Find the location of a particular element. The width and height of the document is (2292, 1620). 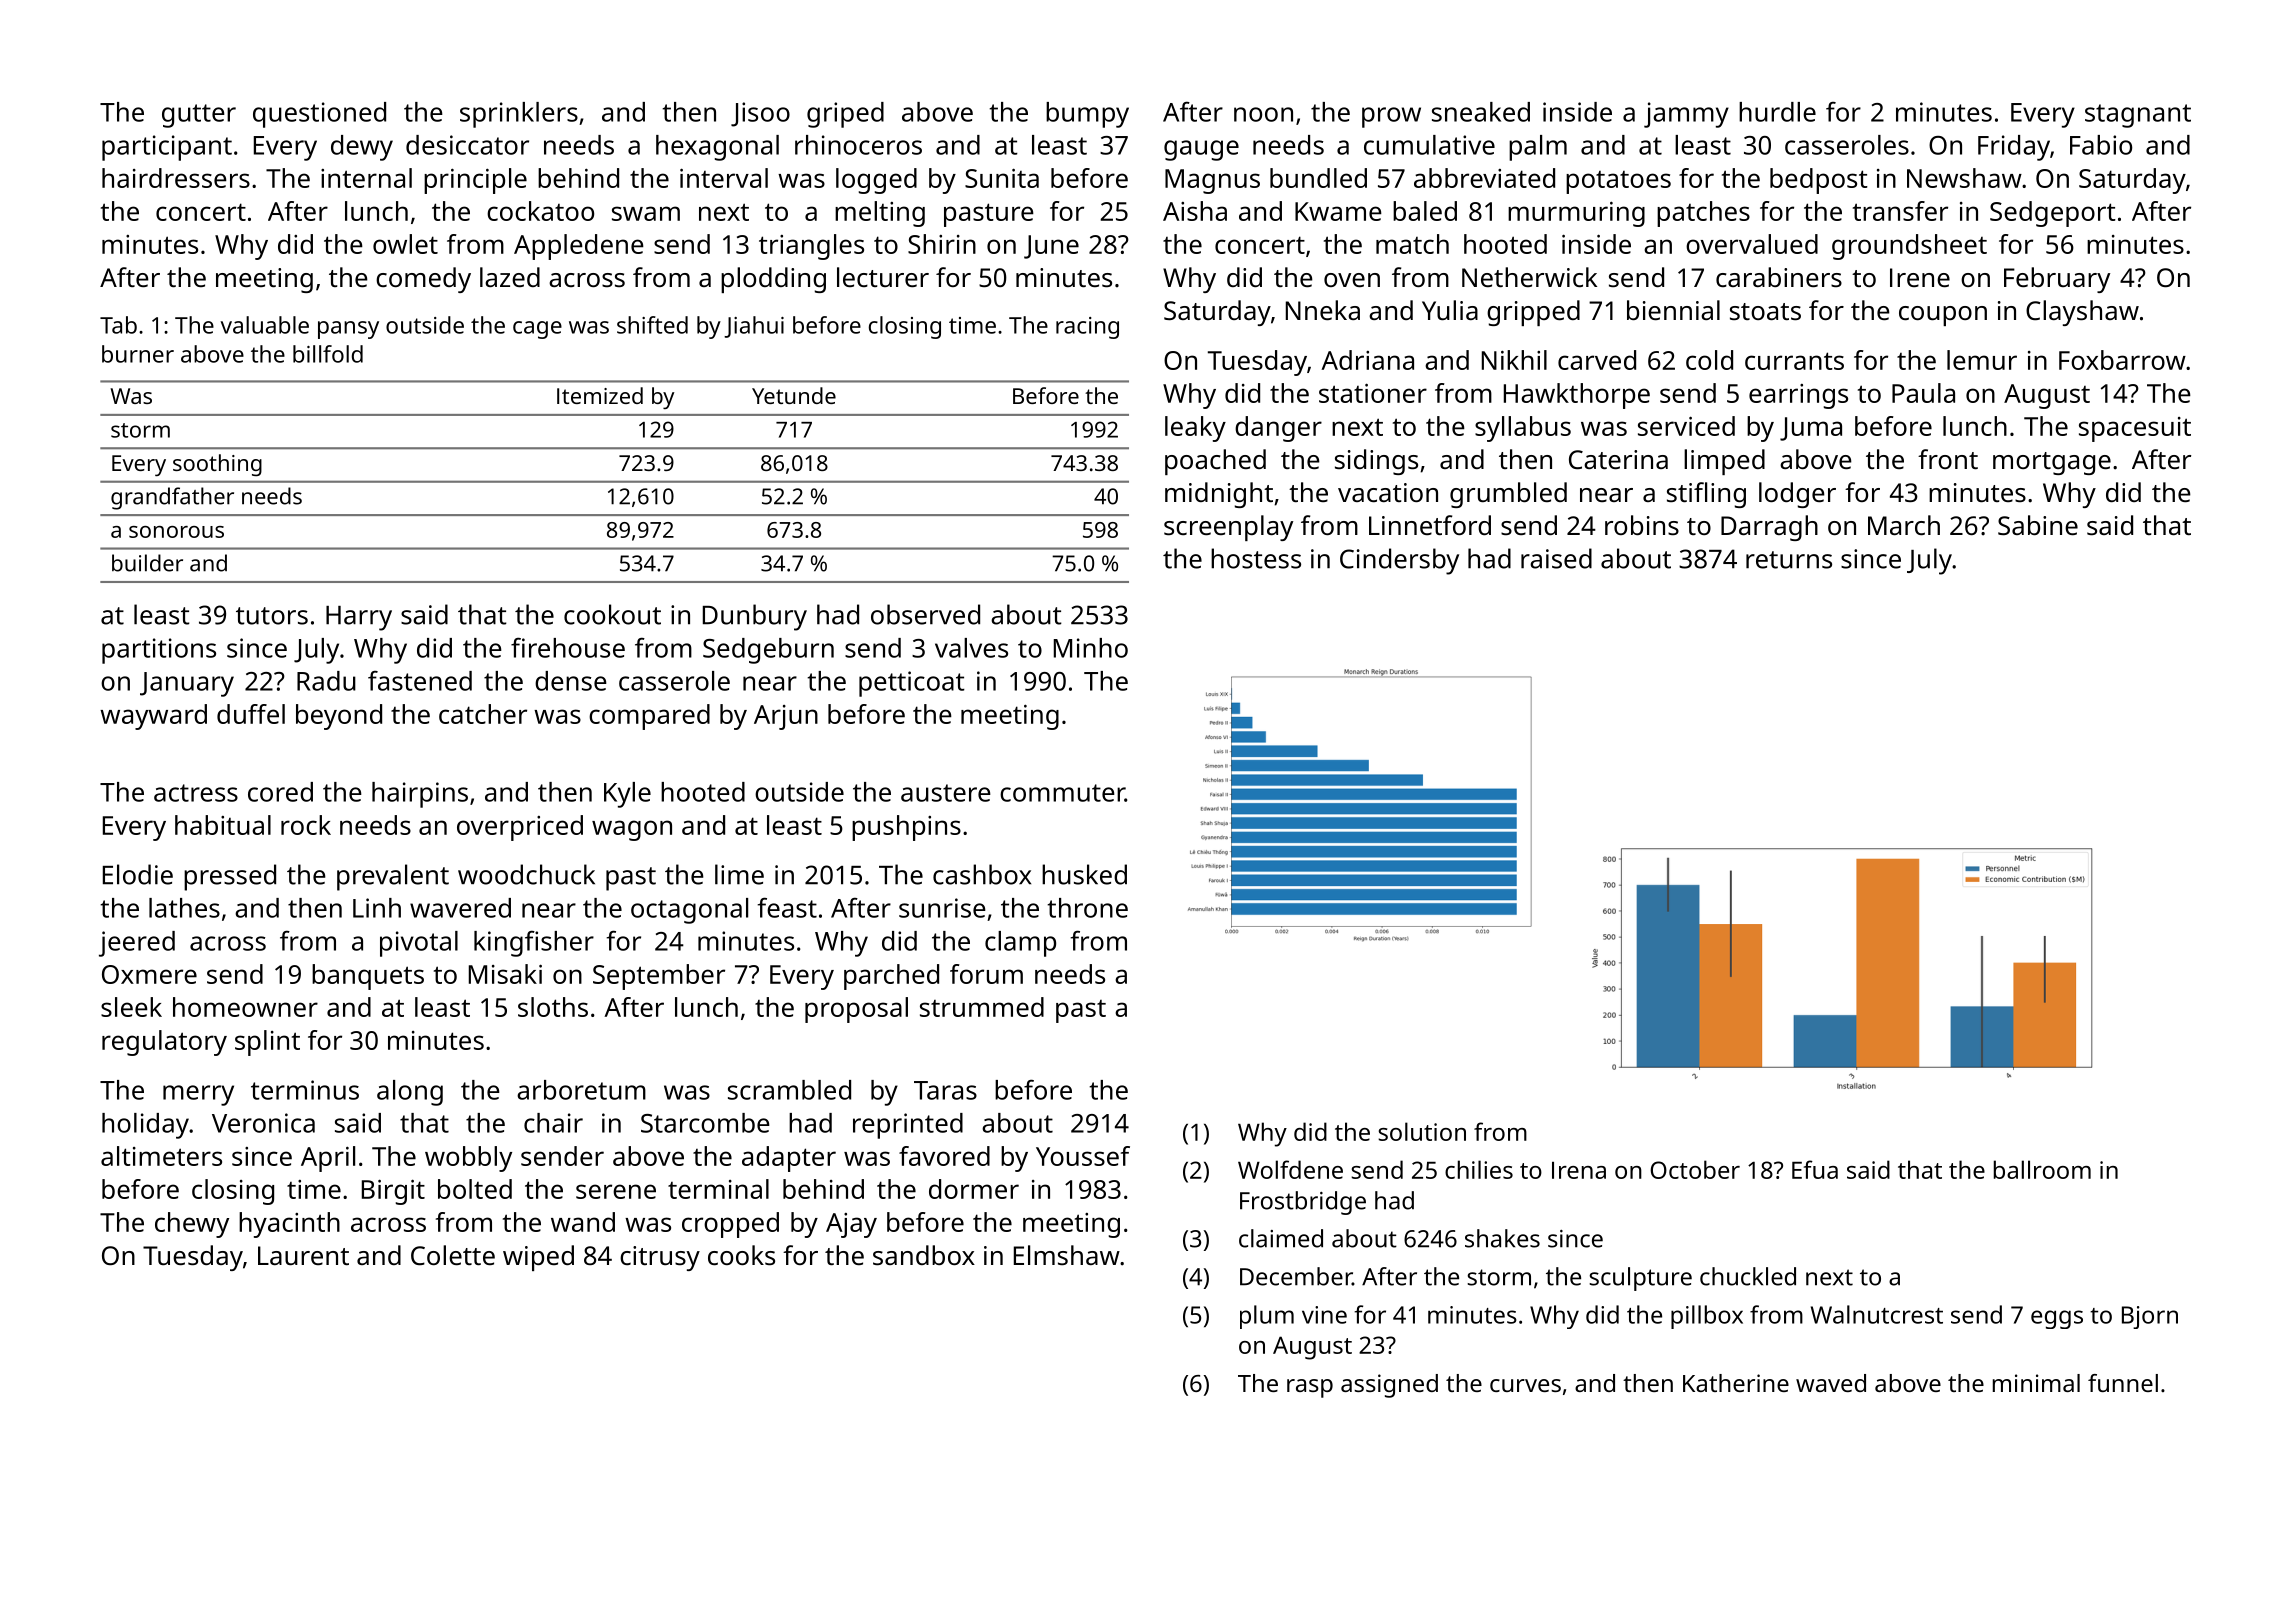

Oxmere is located at coordinates (149, 974).
